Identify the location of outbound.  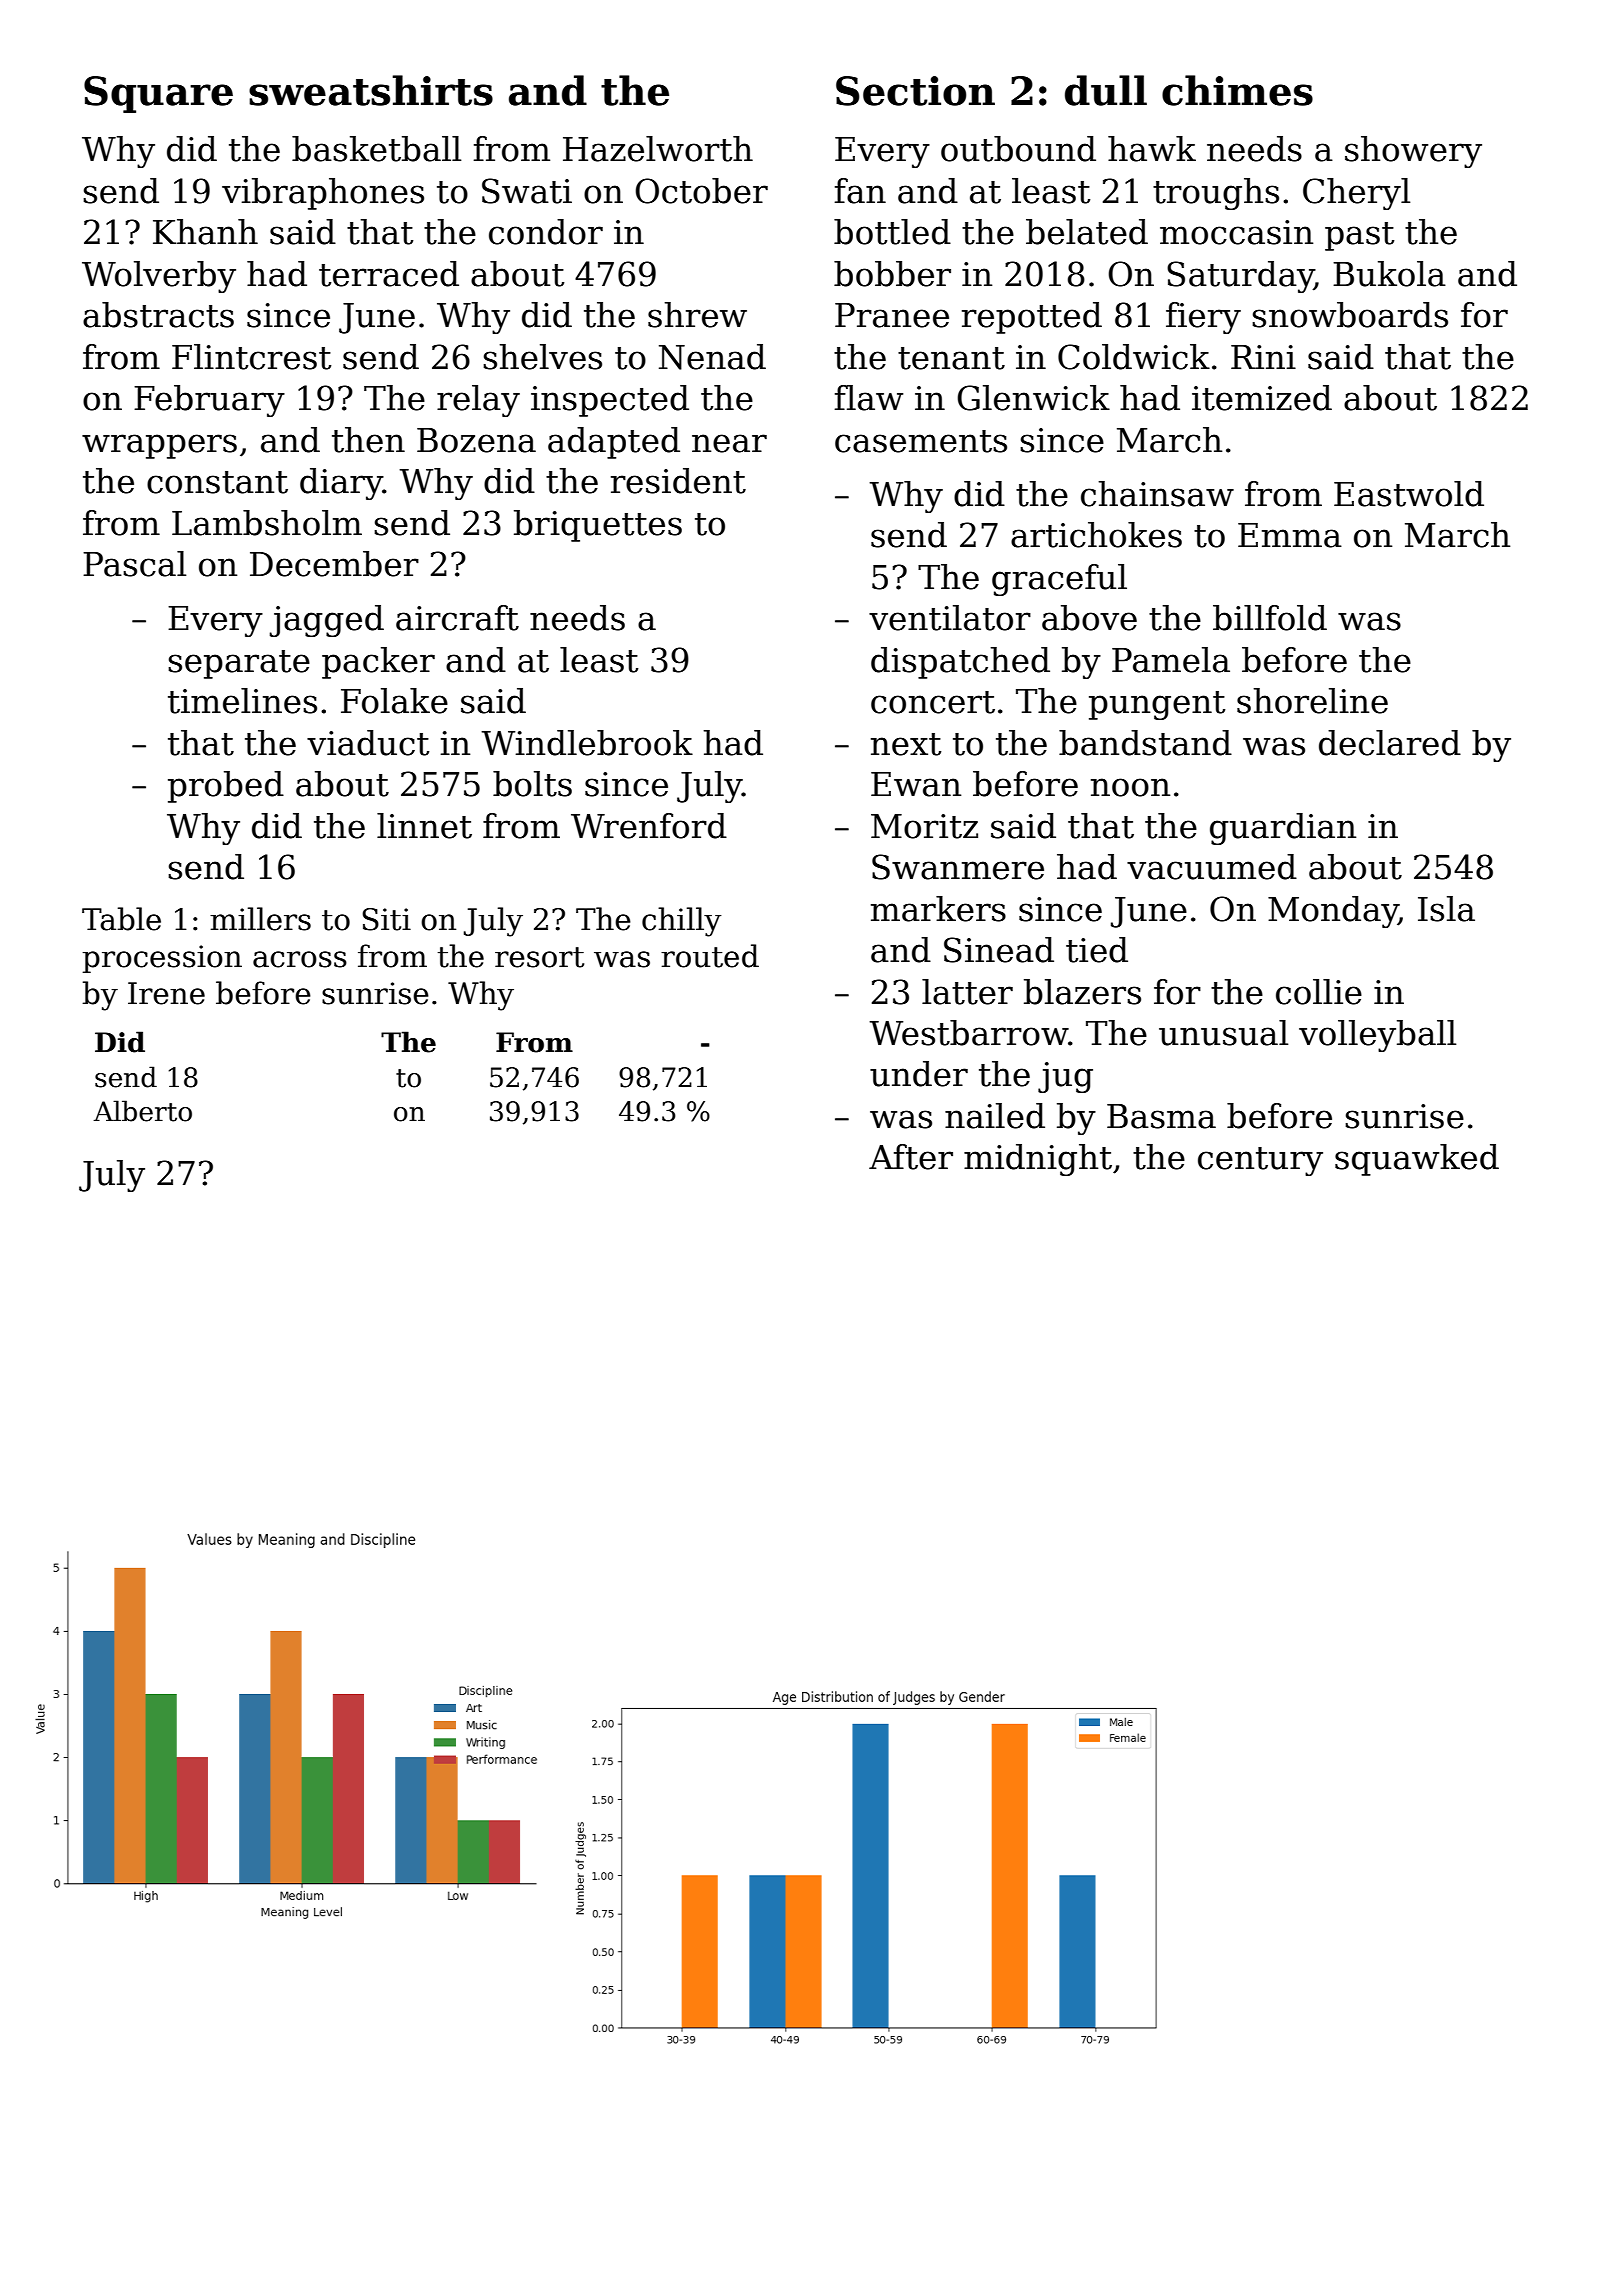
(1018, 149).
